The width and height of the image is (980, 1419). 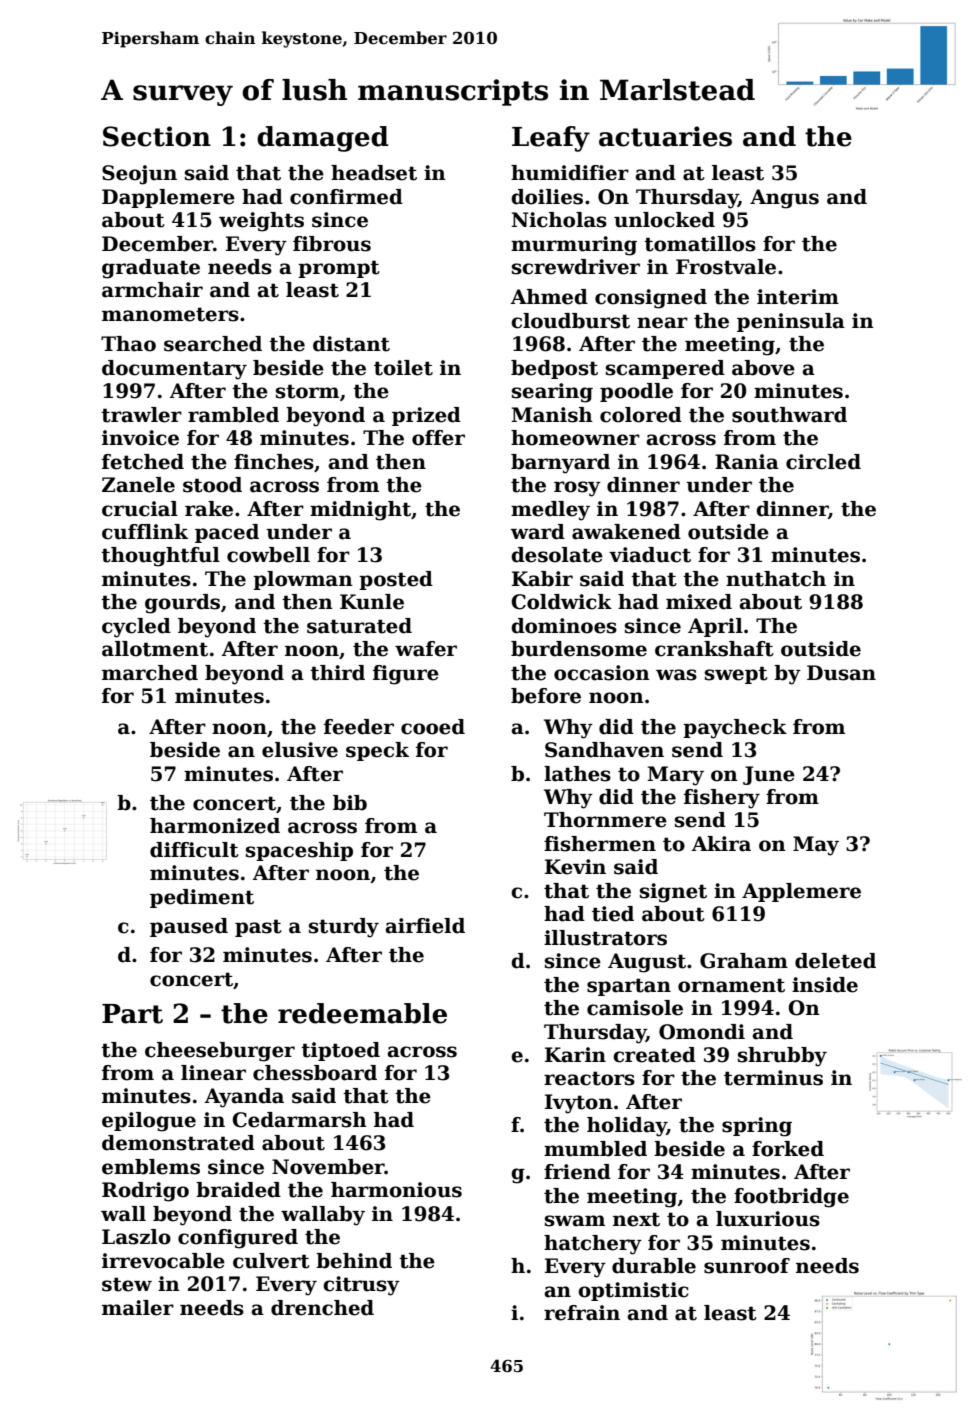 What do you see at coordinates (735, 729) in the image?
I see `paycheck` at bounding box center [735, 729].
